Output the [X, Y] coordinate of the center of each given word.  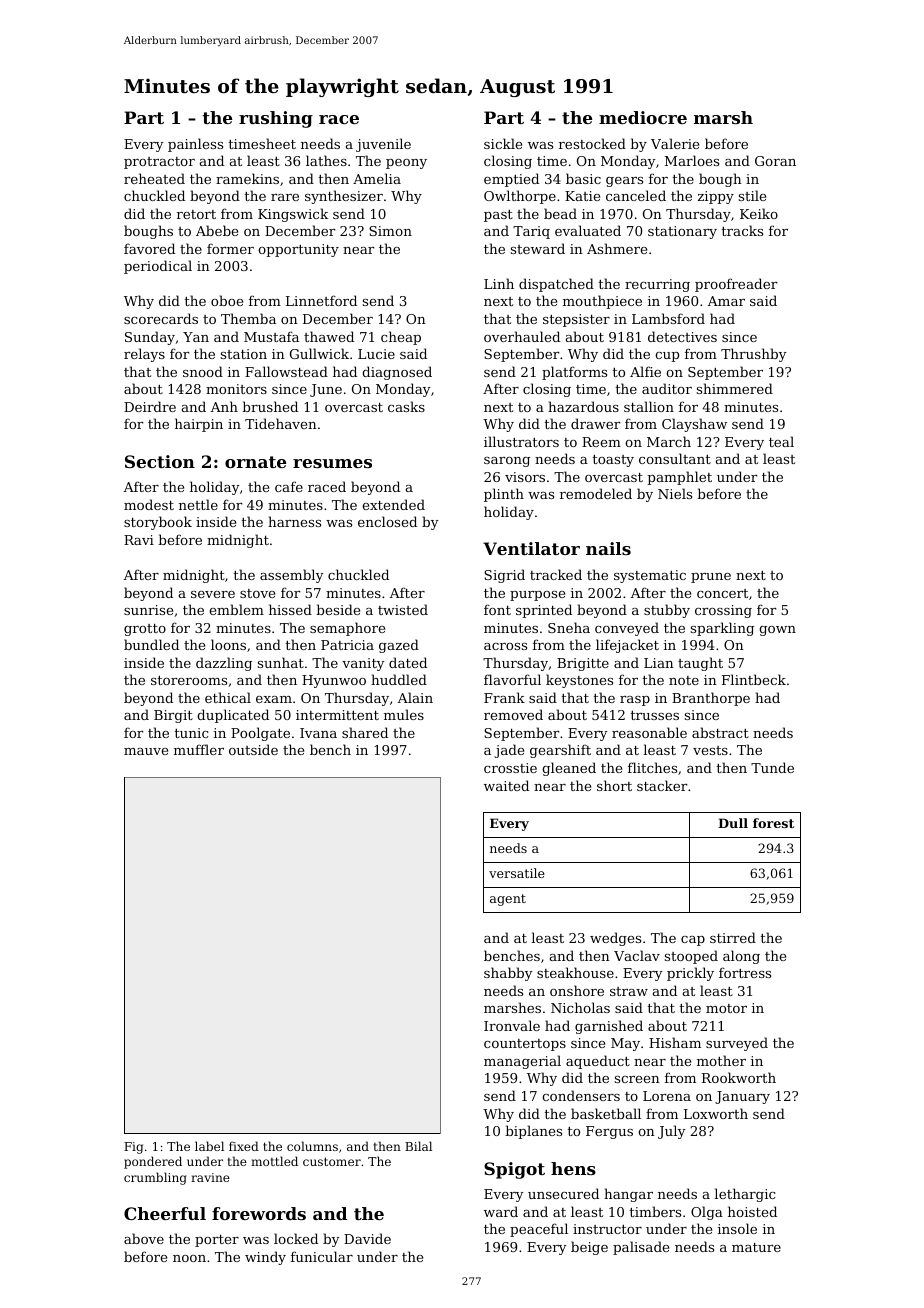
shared [365, 732]
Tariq [531, 232]
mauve [146, 751]
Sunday [150, 338]
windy [265, 1258]
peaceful [539, 1230]
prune [711, 578]
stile [752, 195]
